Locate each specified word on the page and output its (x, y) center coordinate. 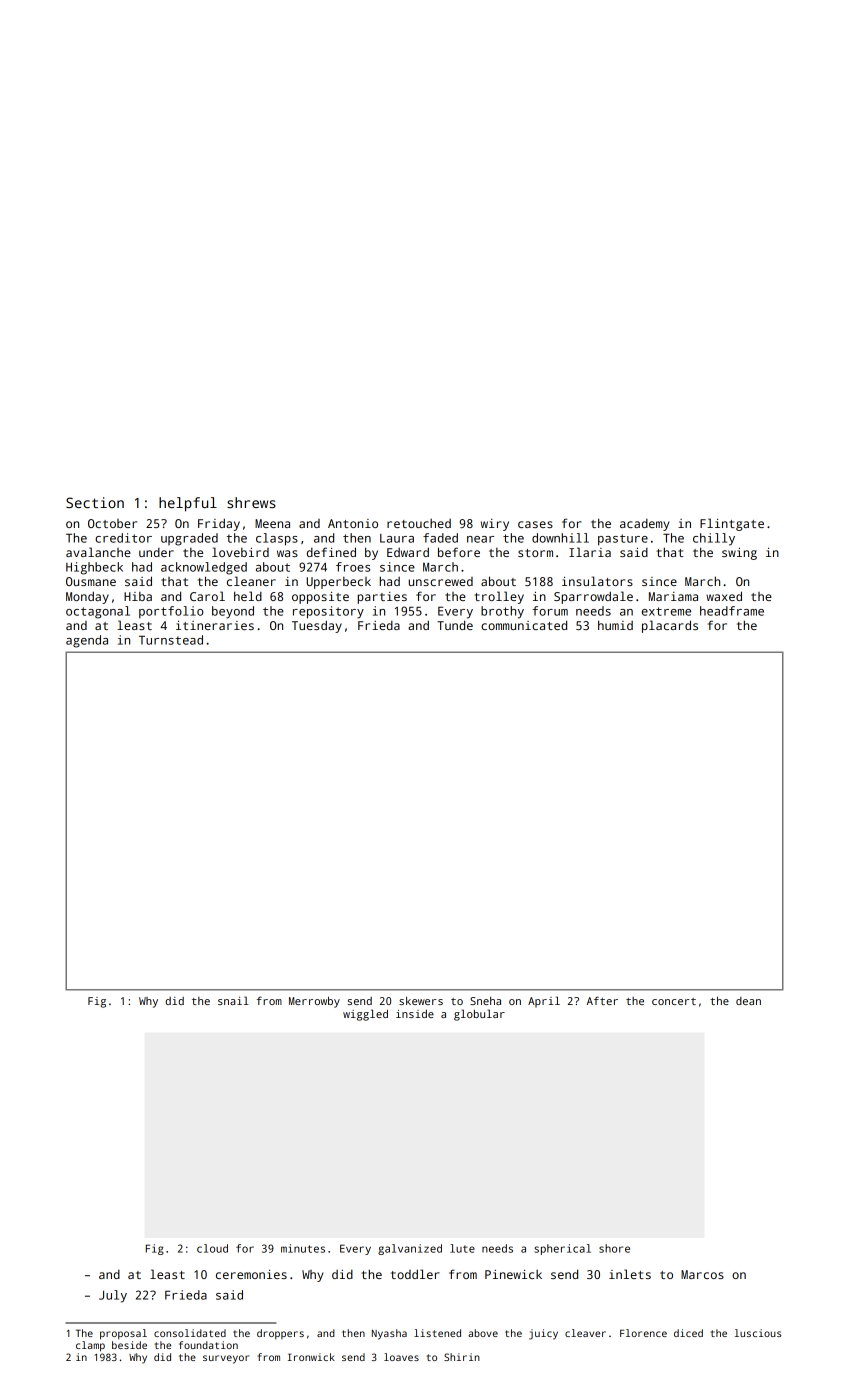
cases (535, 524)
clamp (90, 1346)
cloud (212, 1248)
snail (233, 1000)
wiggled (365, 1015)
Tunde (455, 625)
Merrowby (314, 1002)
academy (645, 525)
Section (95, 502)
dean (748, 1001)
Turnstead (171, 640)
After (602, 1000)
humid (615, 625)
